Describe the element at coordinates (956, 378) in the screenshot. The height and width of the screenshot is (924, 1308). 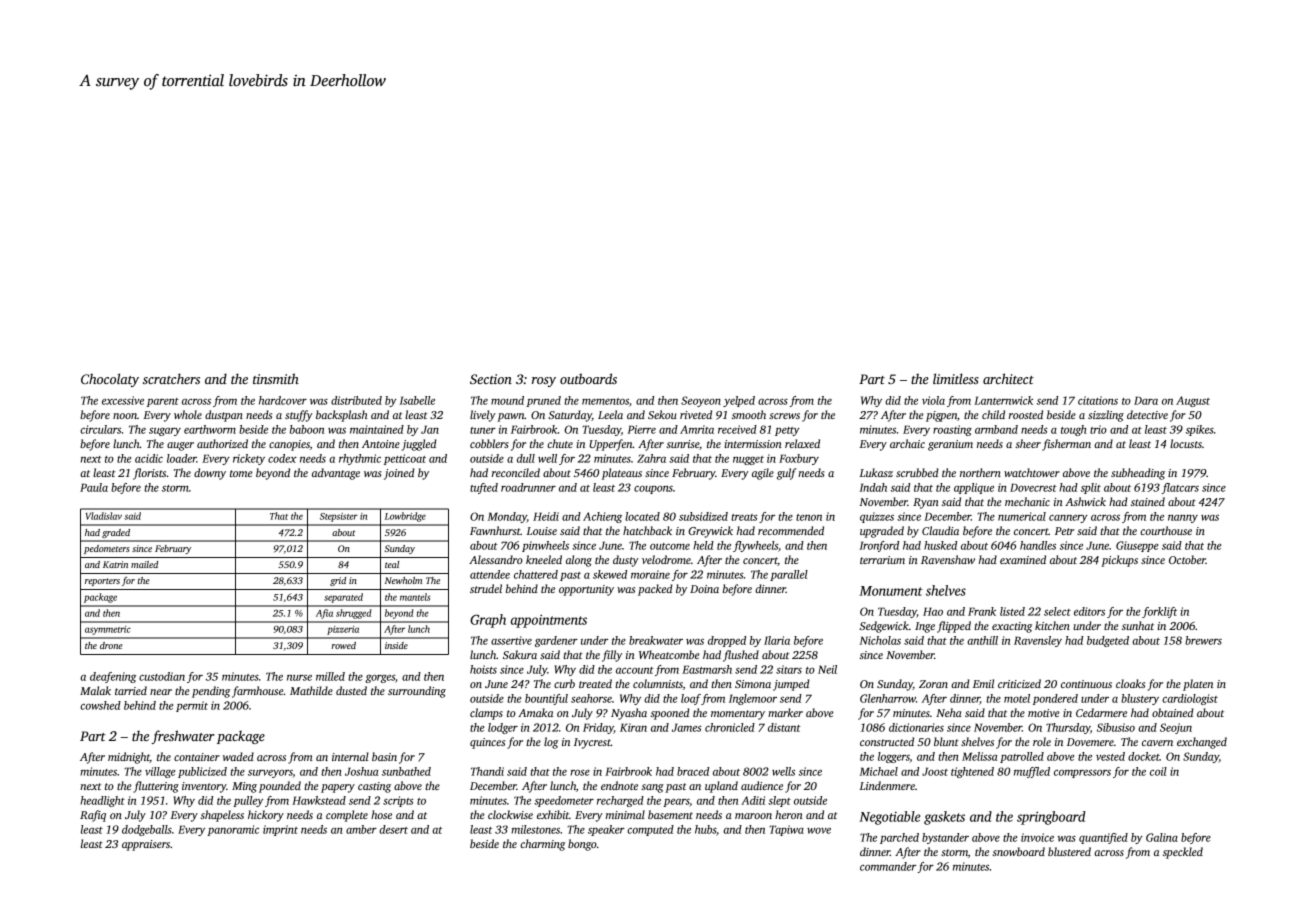
I see `limitless` at that location.
